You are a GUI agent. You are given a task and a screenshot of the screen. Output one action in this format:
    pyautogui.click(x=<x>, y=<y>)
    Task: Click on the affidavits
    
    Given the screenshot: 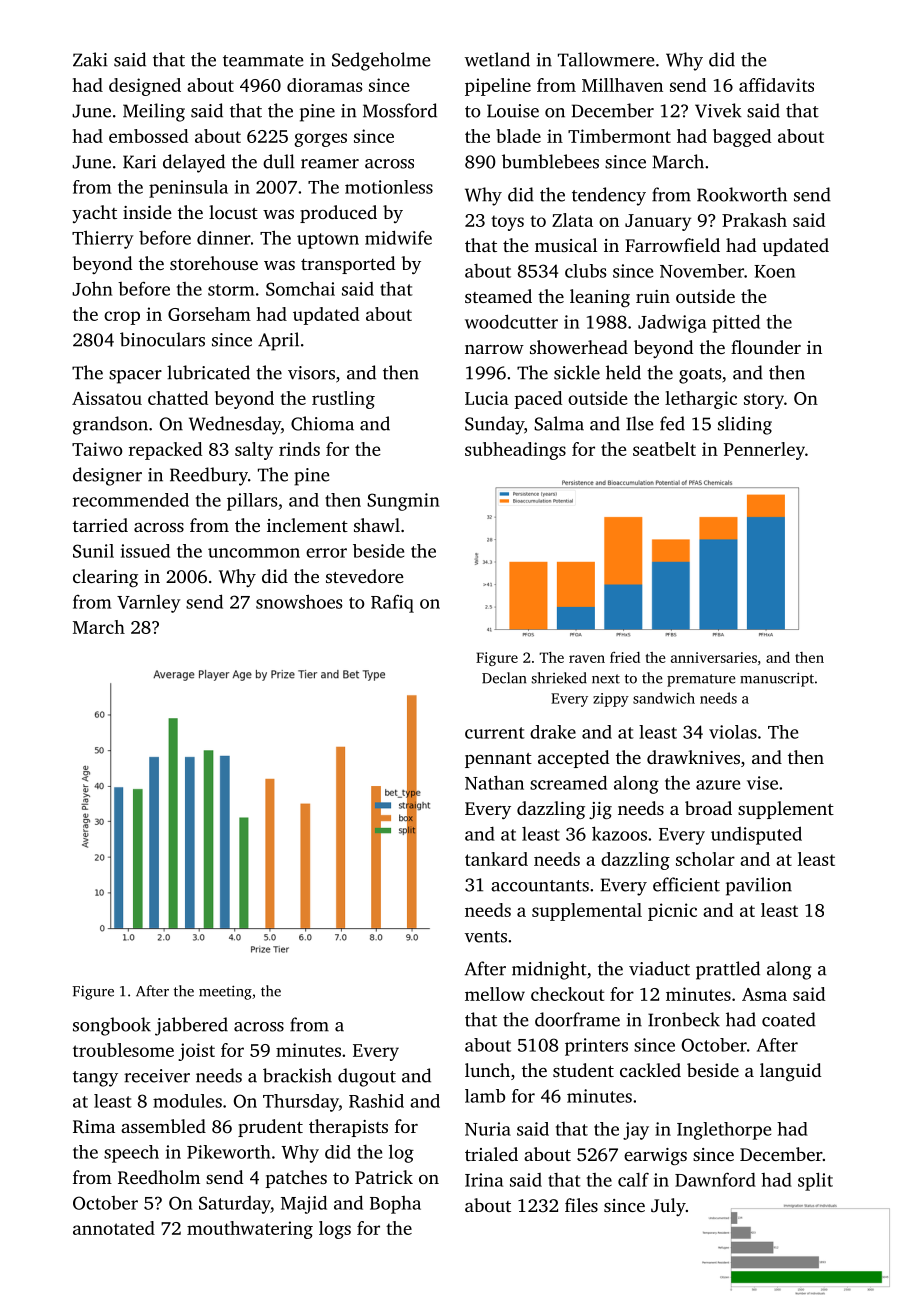 What is the action you would take?
    pyautogui.click(x=776, y=85)
